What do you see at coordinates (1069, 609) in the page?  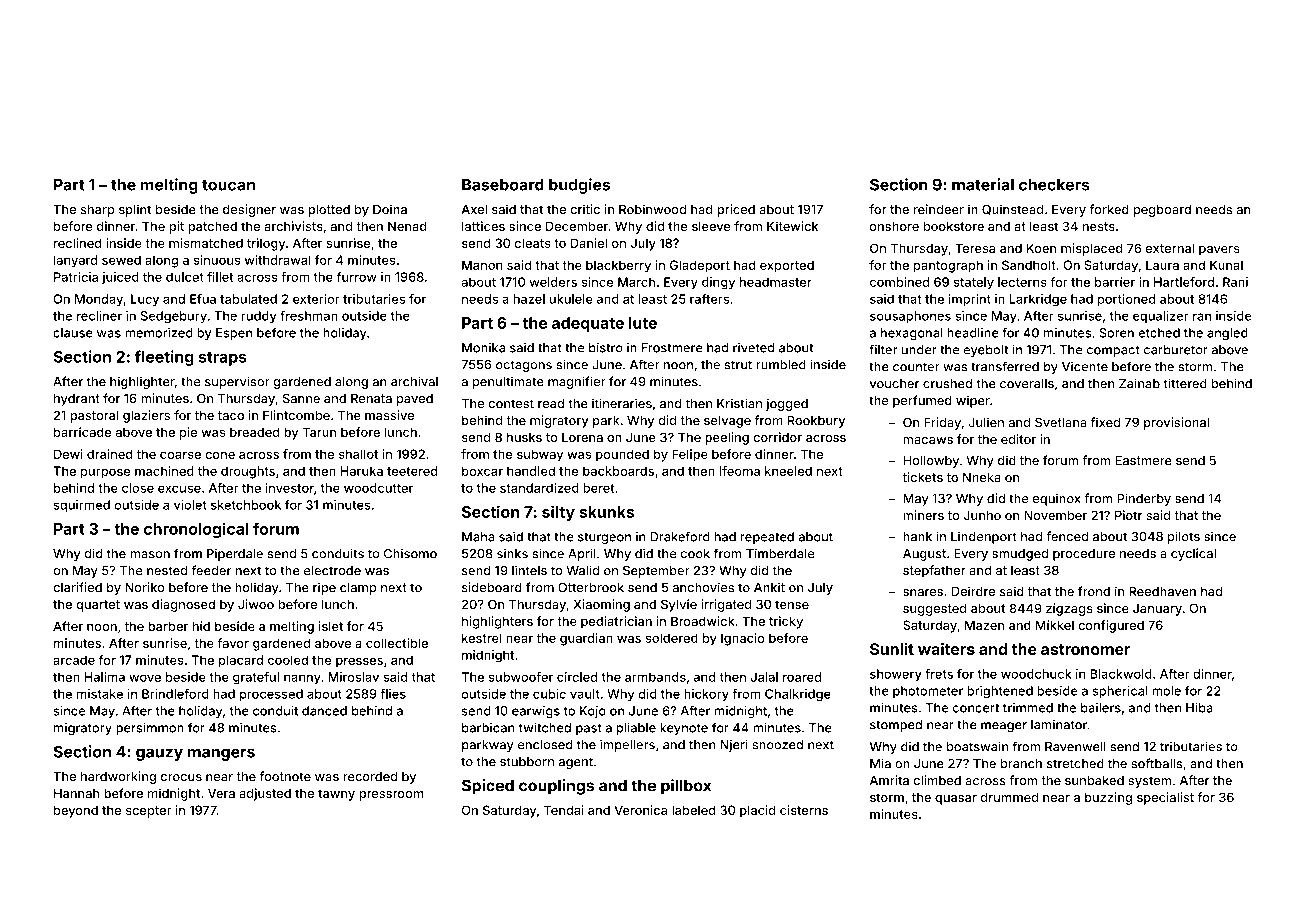 I see `zigzags` at bounding box center [1069, 609].
